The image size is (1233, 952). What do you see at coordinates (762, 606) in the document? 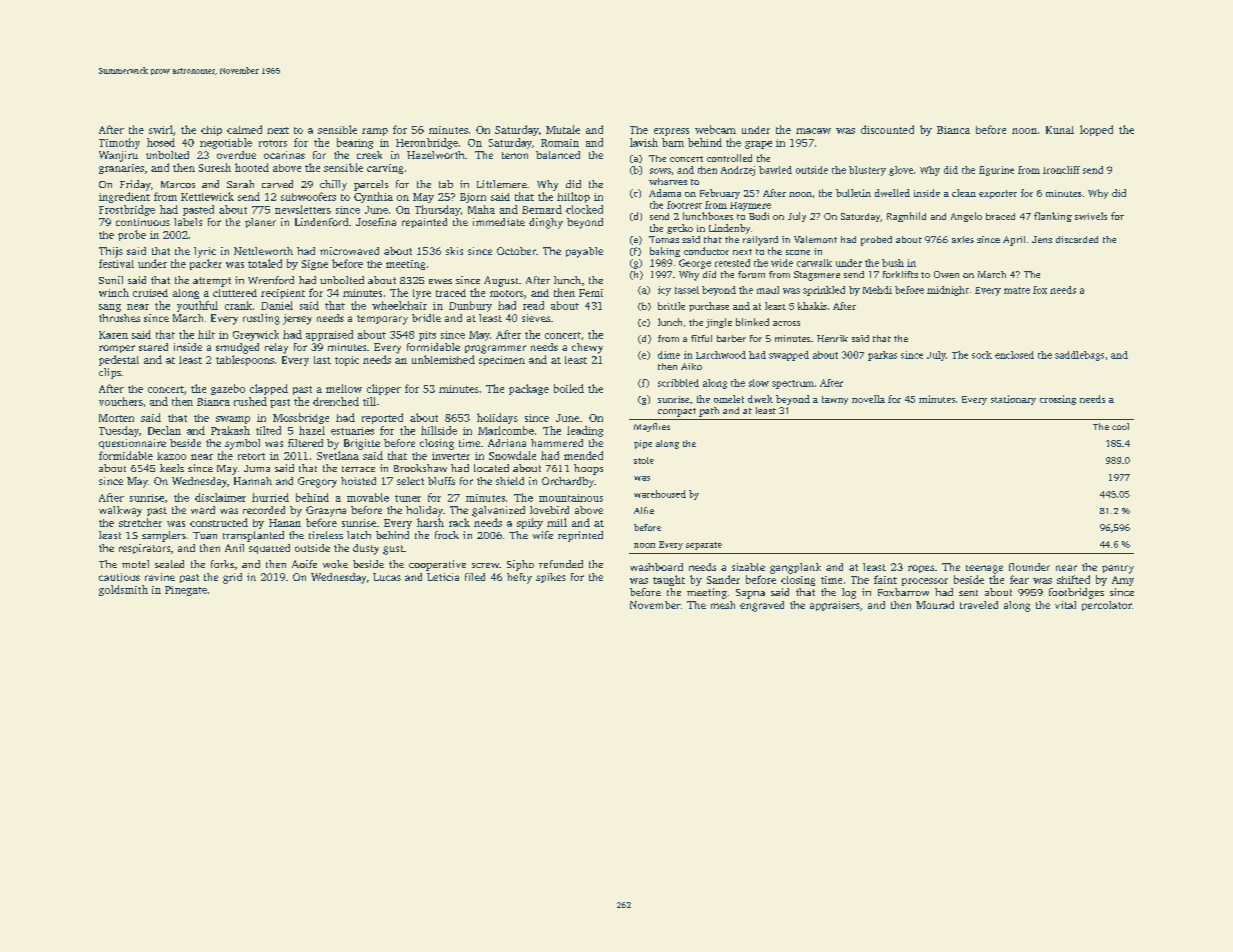
I see `engraved` at bounding box center [762, 606].
